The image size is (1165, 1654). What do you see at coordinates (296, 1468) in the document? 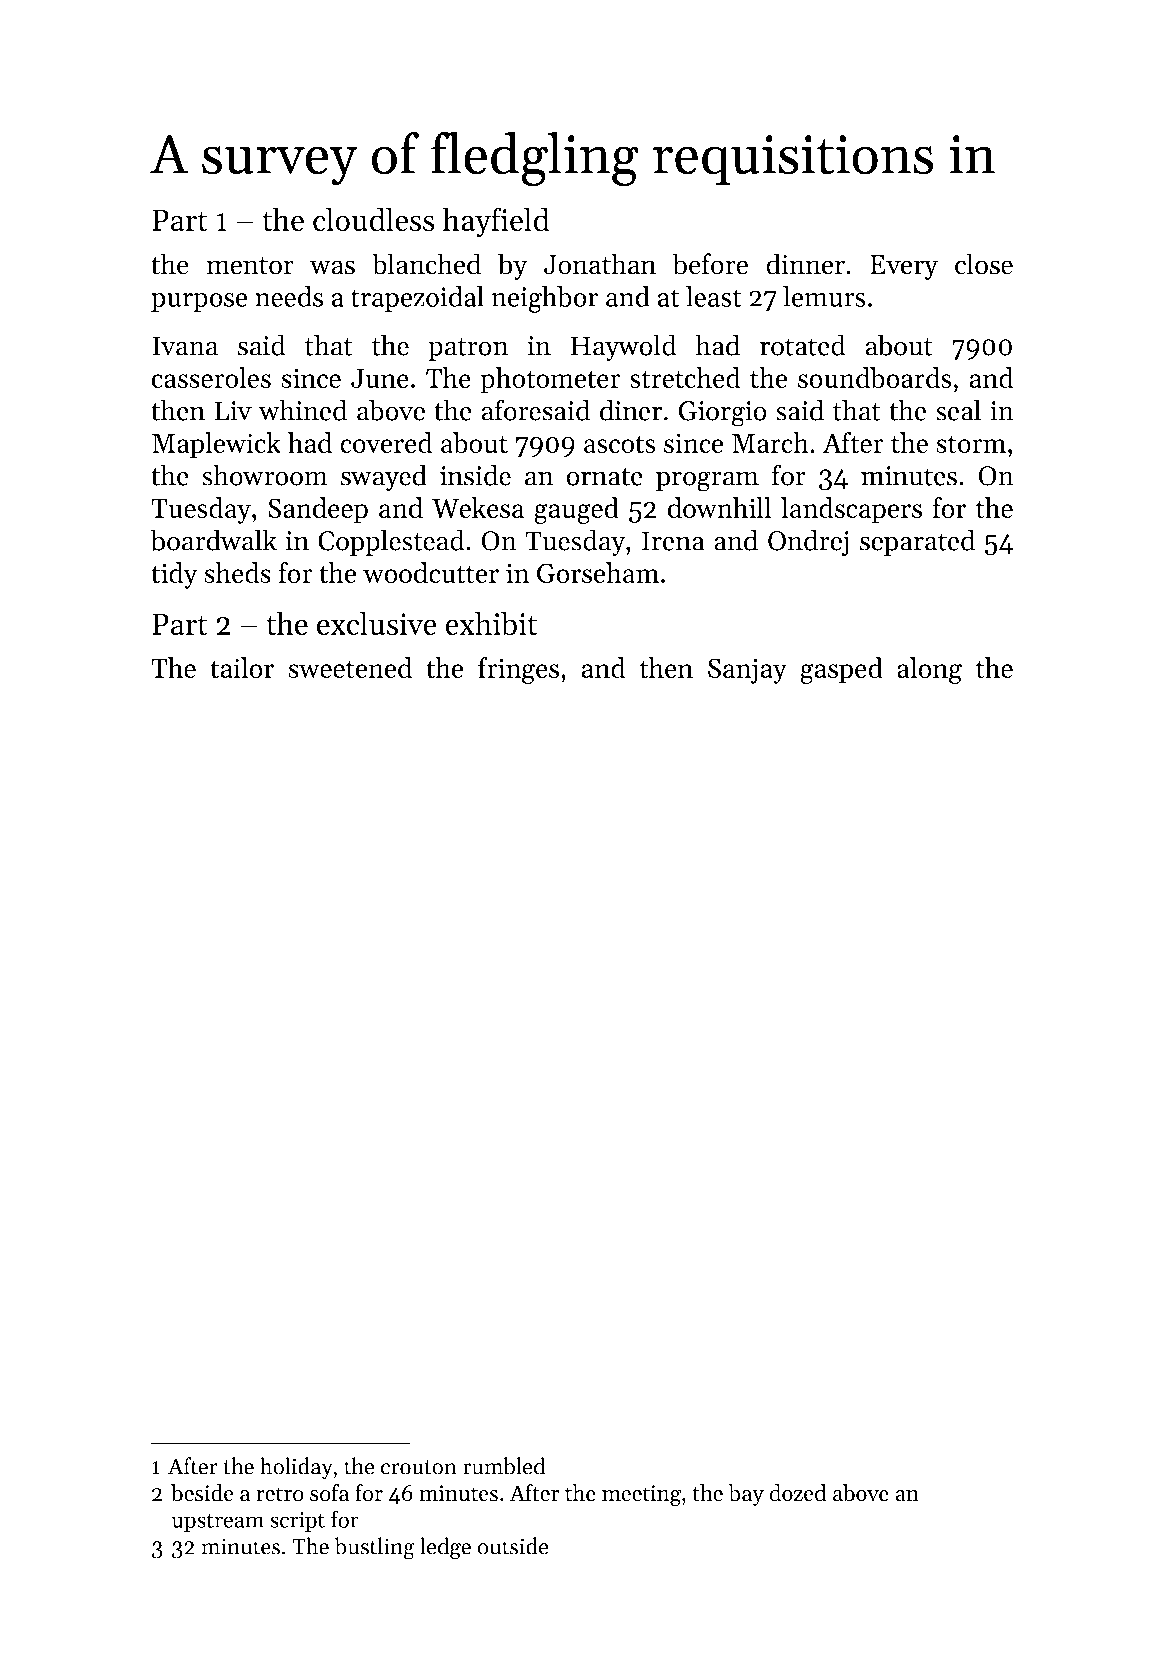
I see `holiday` at bounding box center [296, 1468].
